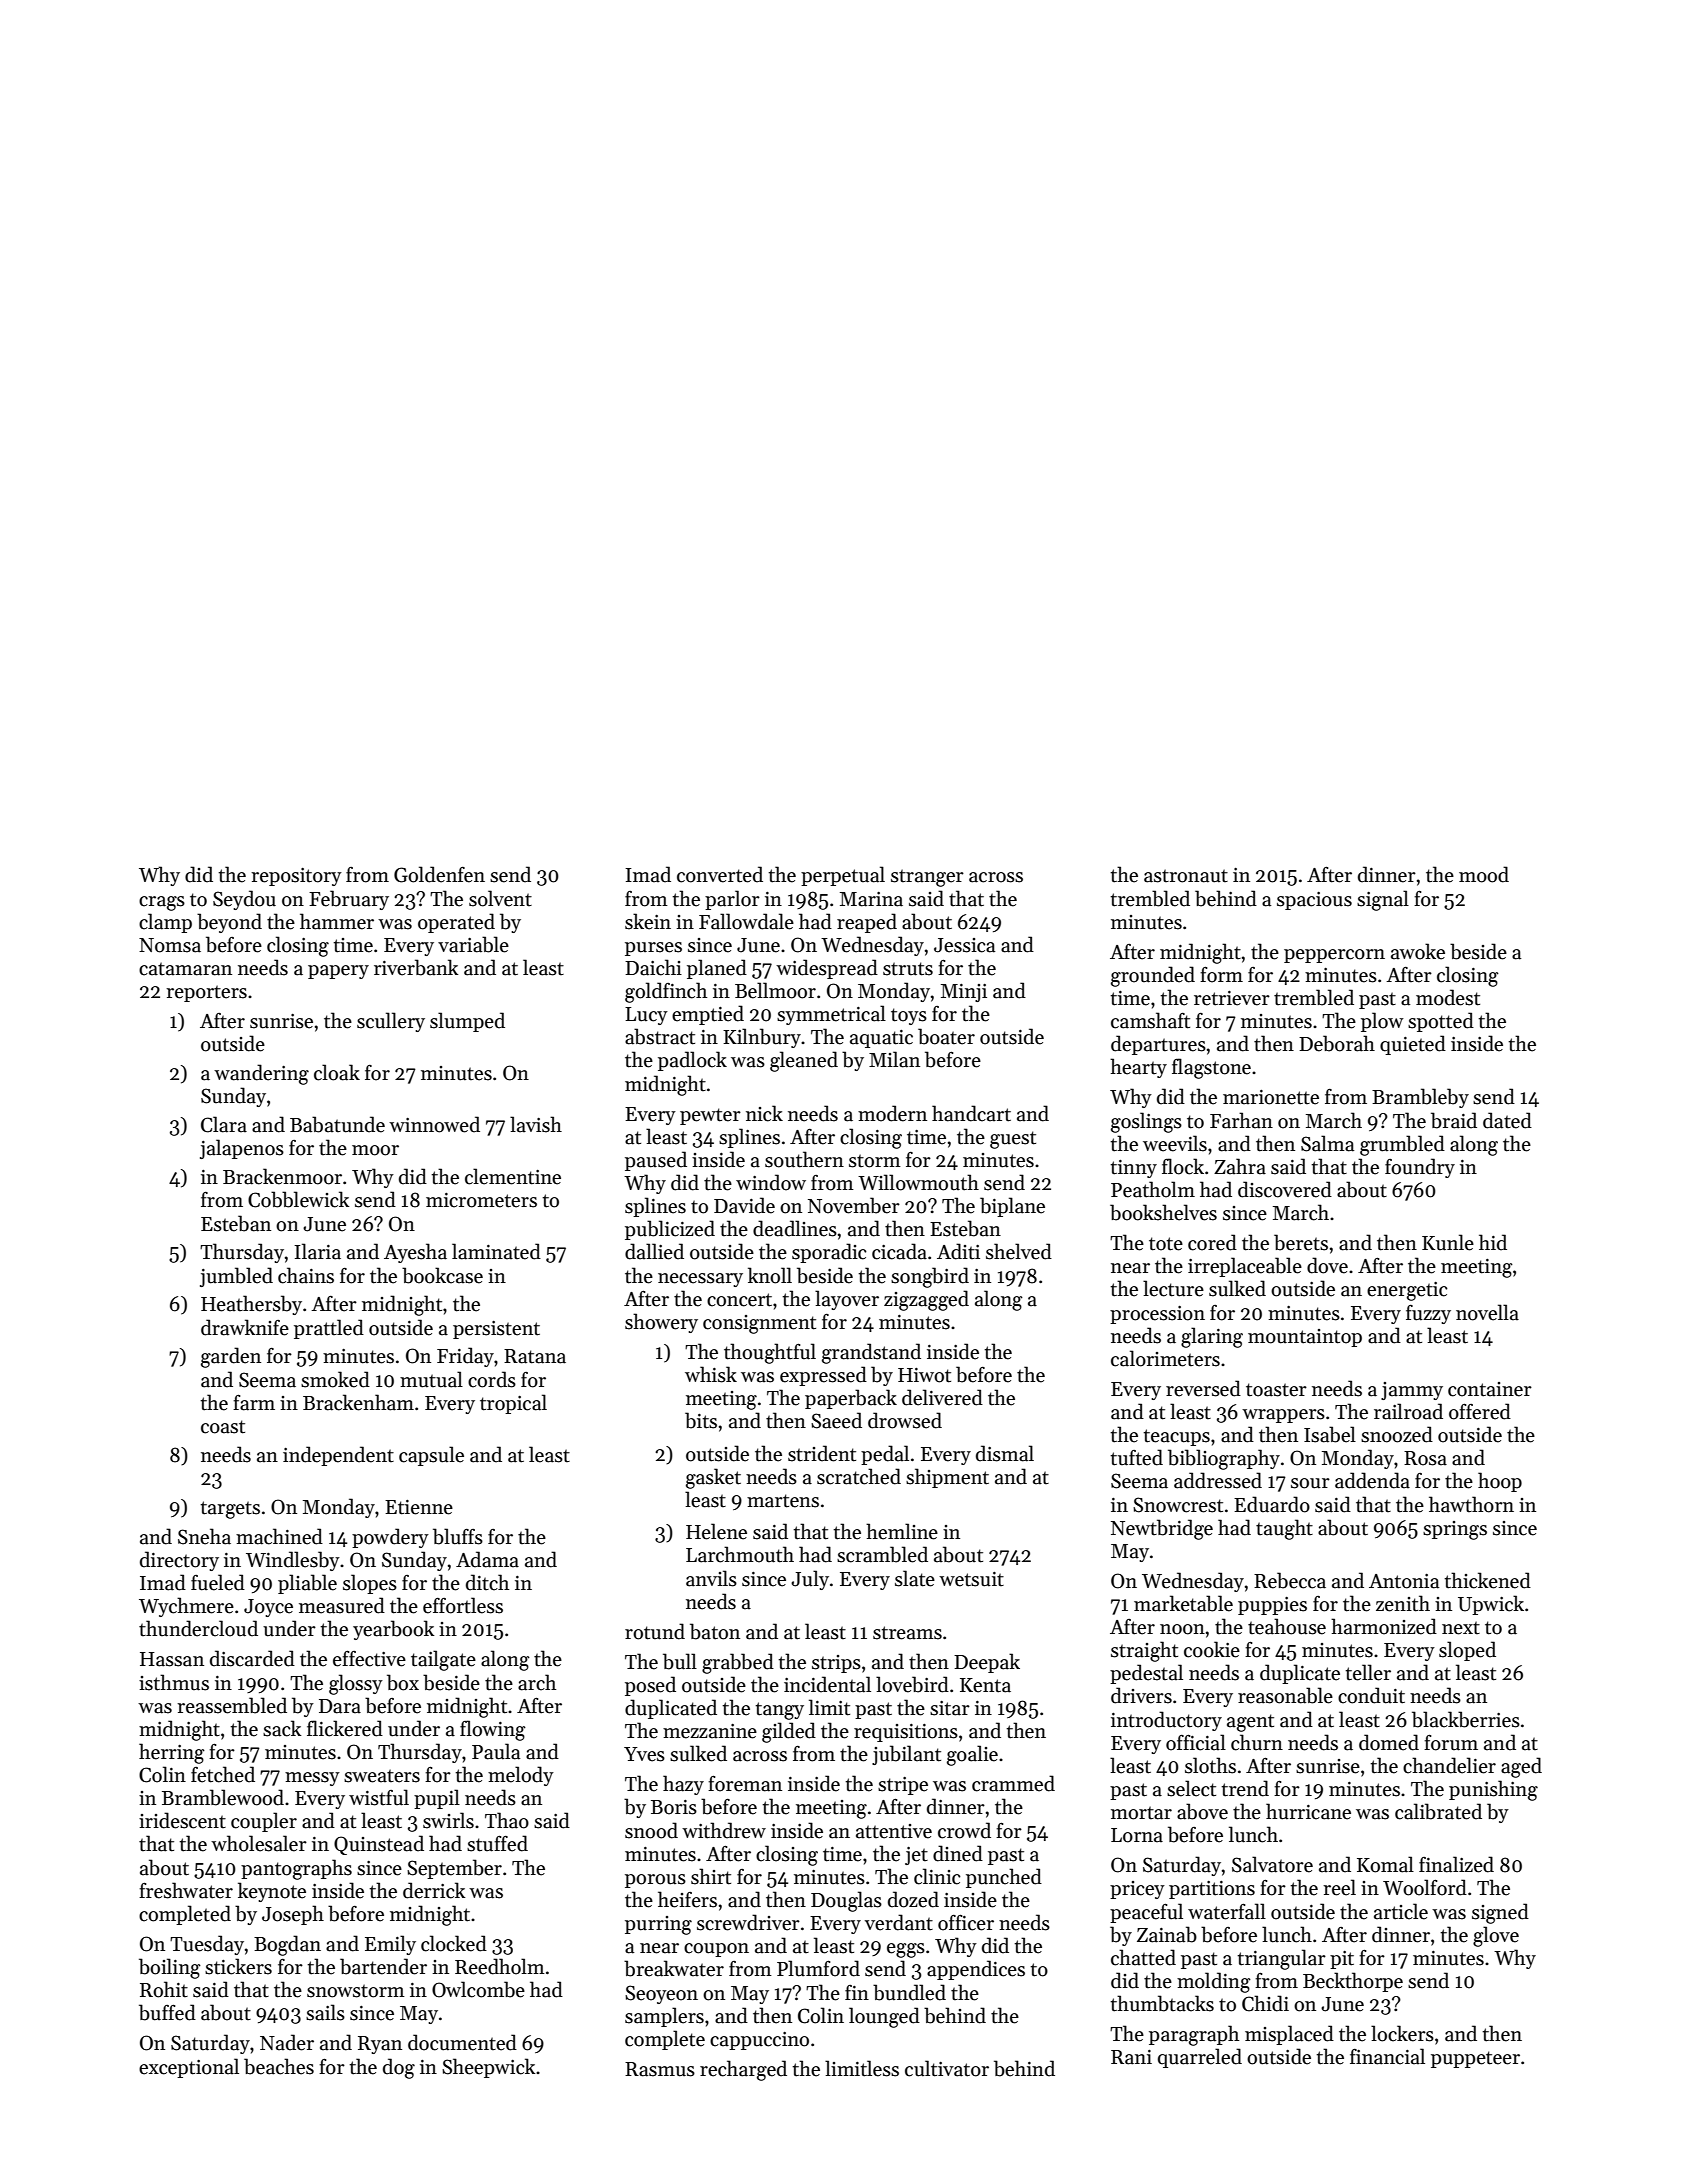  I want to click on Lorna, so click(1137, 1835).
